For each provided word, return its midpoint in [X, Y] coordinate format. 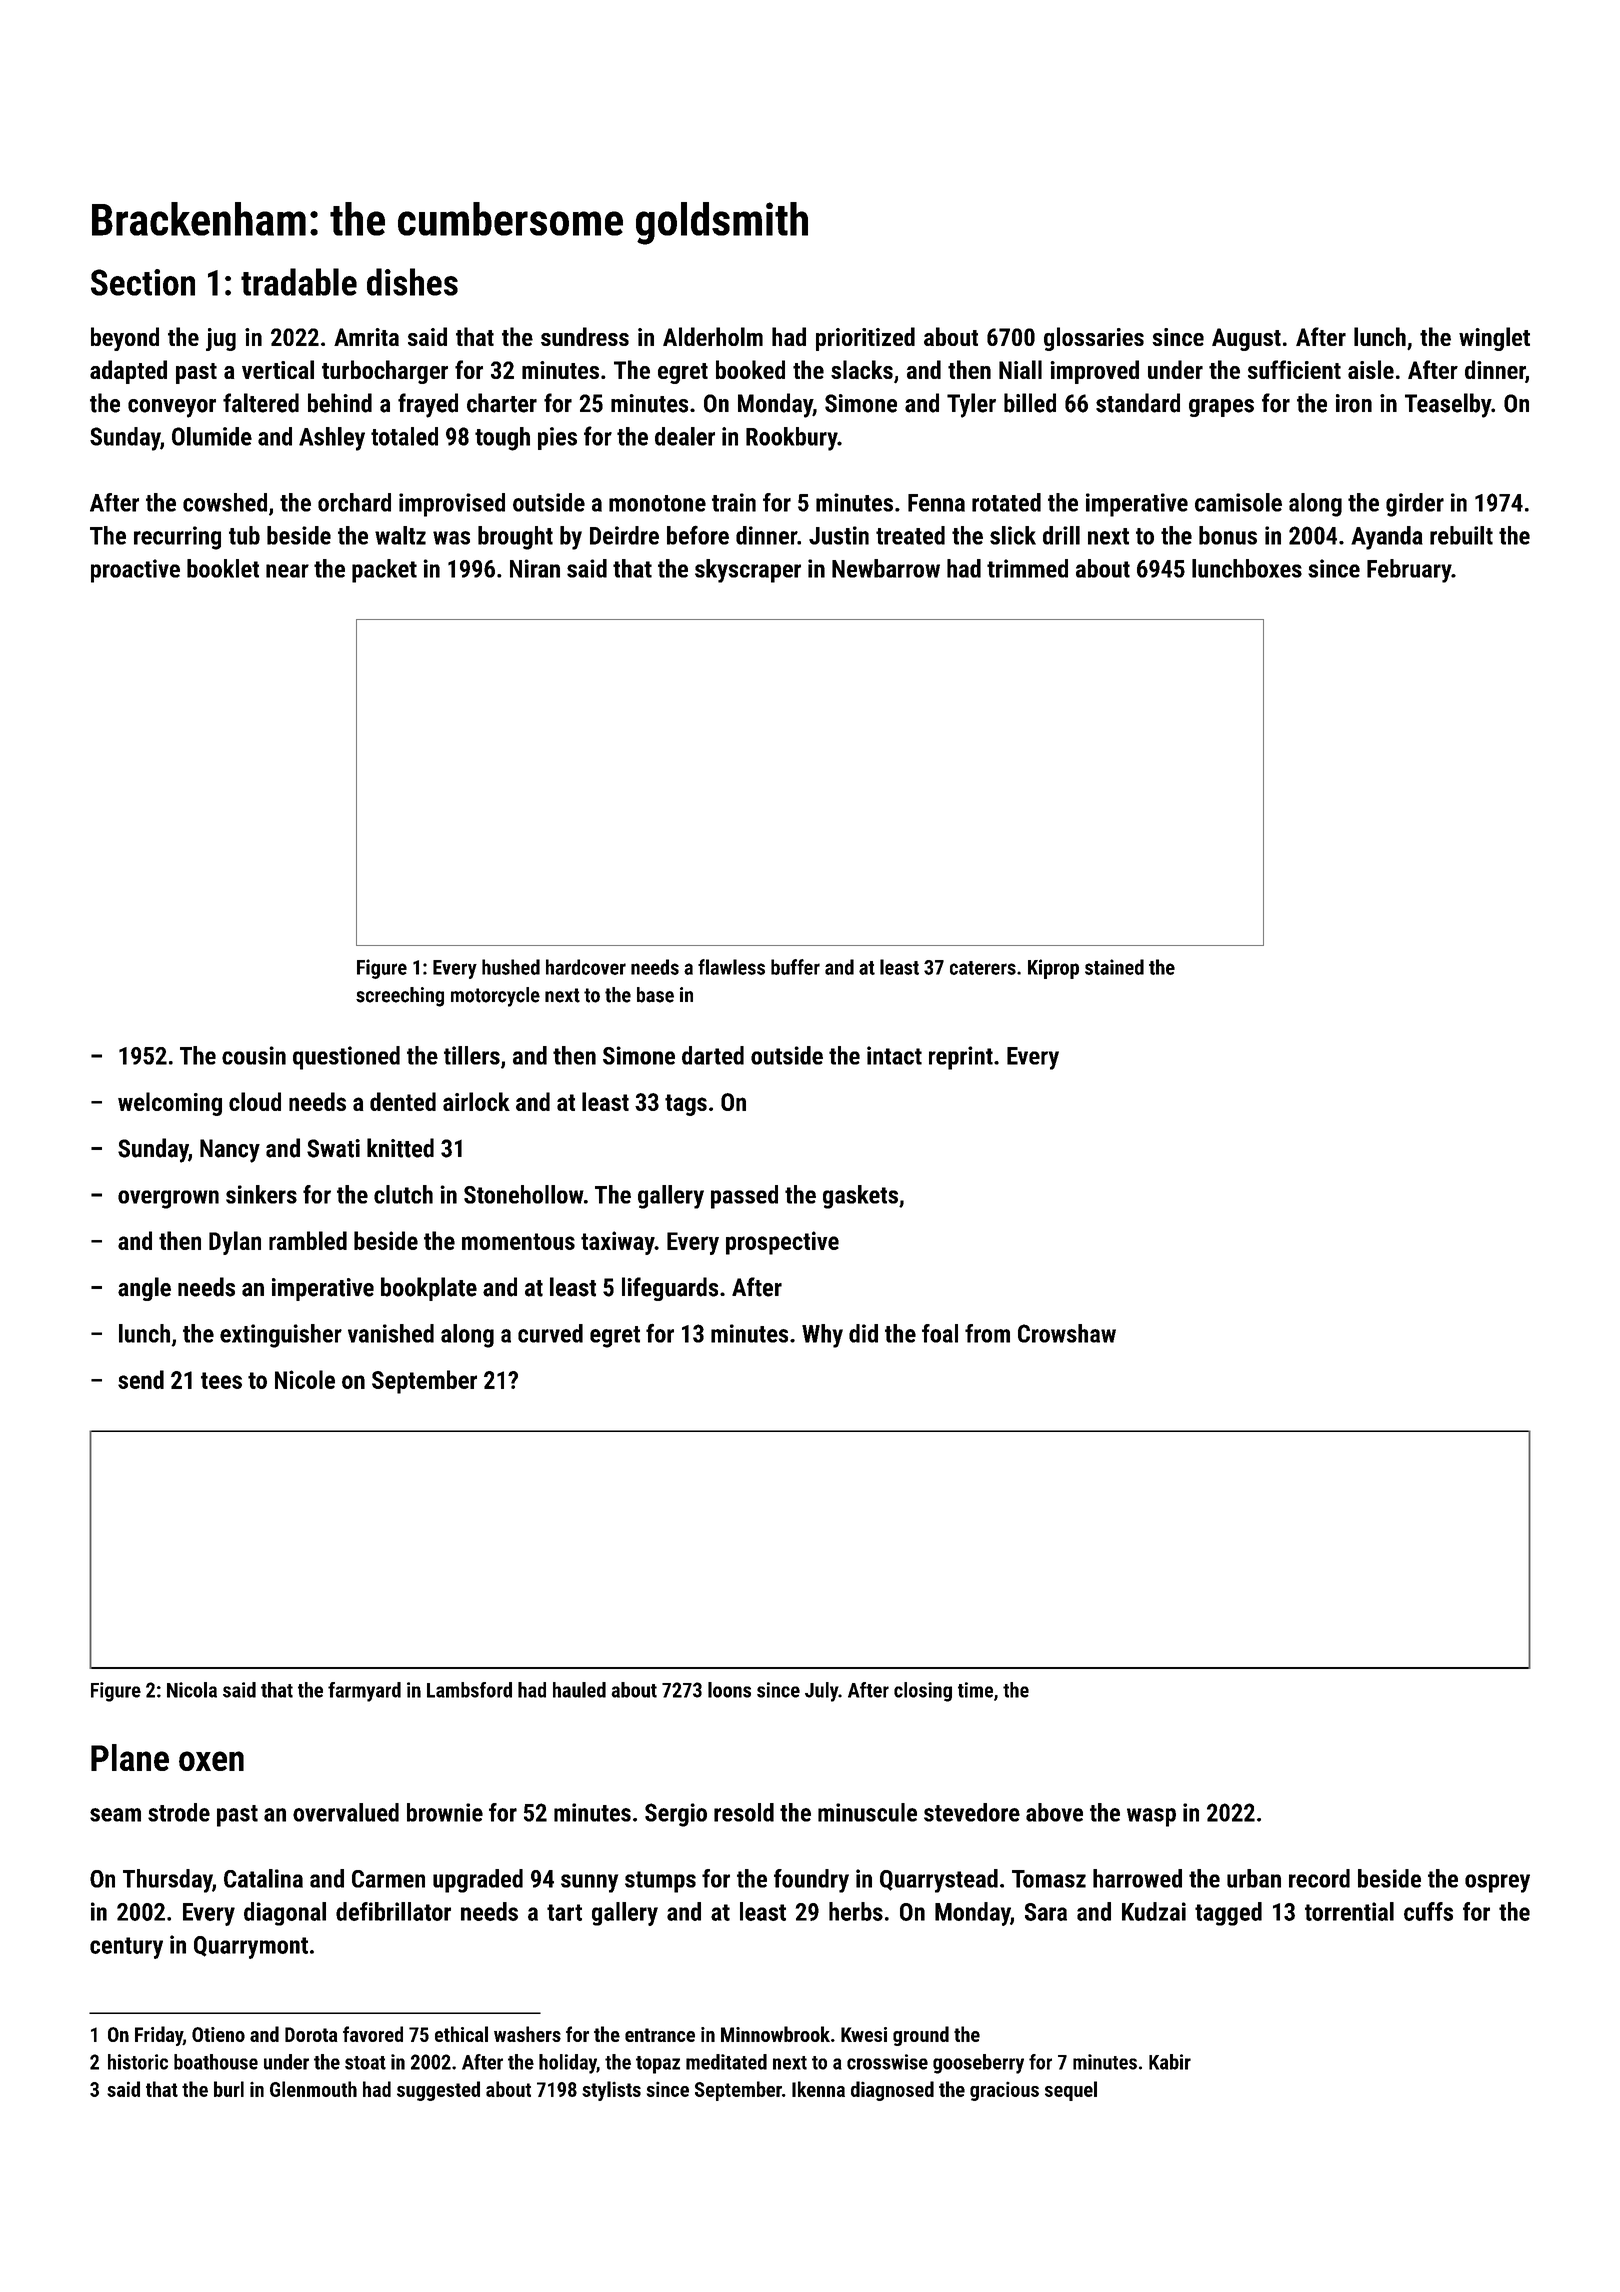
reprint [961, 1058]
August [1246, 339]
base [655, 995]
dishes [412, 282]
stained [1114, 967]
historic [138, 2062]
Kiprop [1053, 969]
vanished [391, 1333]
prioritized [865, 339]
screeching [400, 997]
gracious [1004, 2091]
